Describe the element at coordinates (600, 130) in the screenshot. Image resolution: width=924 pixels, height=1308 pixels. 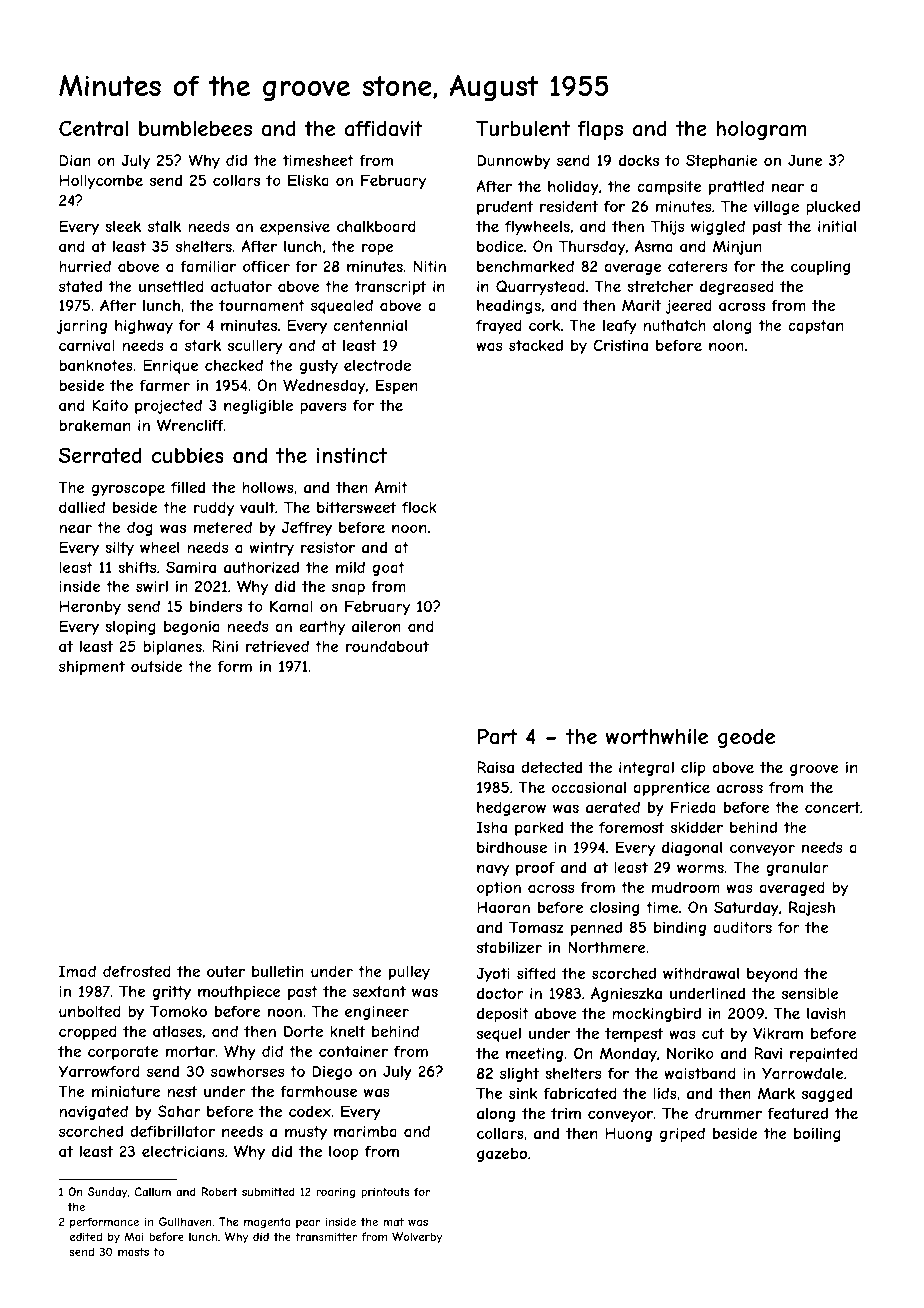
I see `flaps` at that location.
